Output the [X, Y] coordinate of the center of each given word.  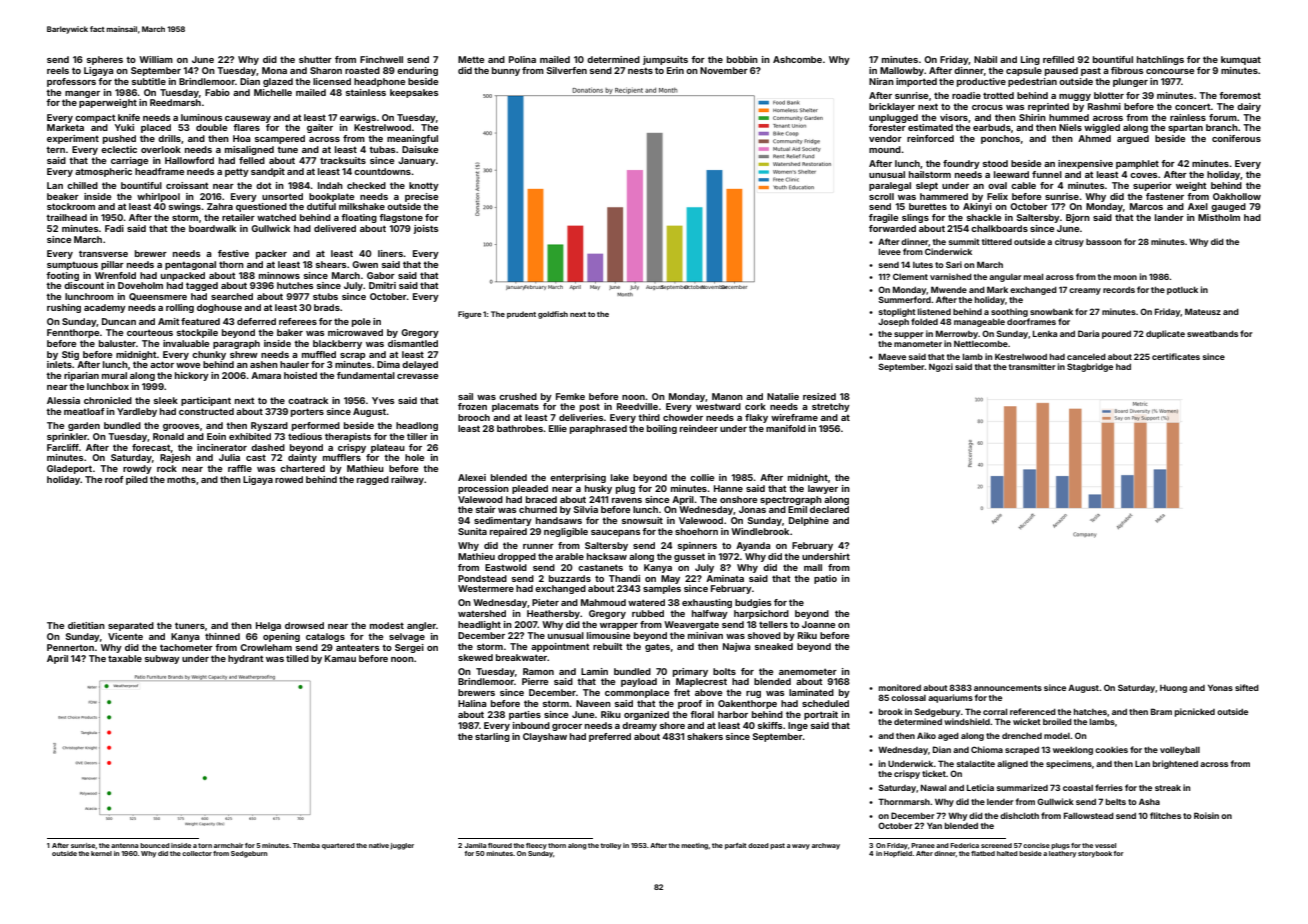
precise [421, 197]
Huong [1173, 689]
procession [483, 489]
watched [276, 217]
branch [1222, 127]
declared [829, 509]
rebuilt [608, 646]
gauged [1228, 207]
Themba [306, 845]
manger [82, 94]
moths [181, 479]
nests [640, 70]
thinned [222, 636]
